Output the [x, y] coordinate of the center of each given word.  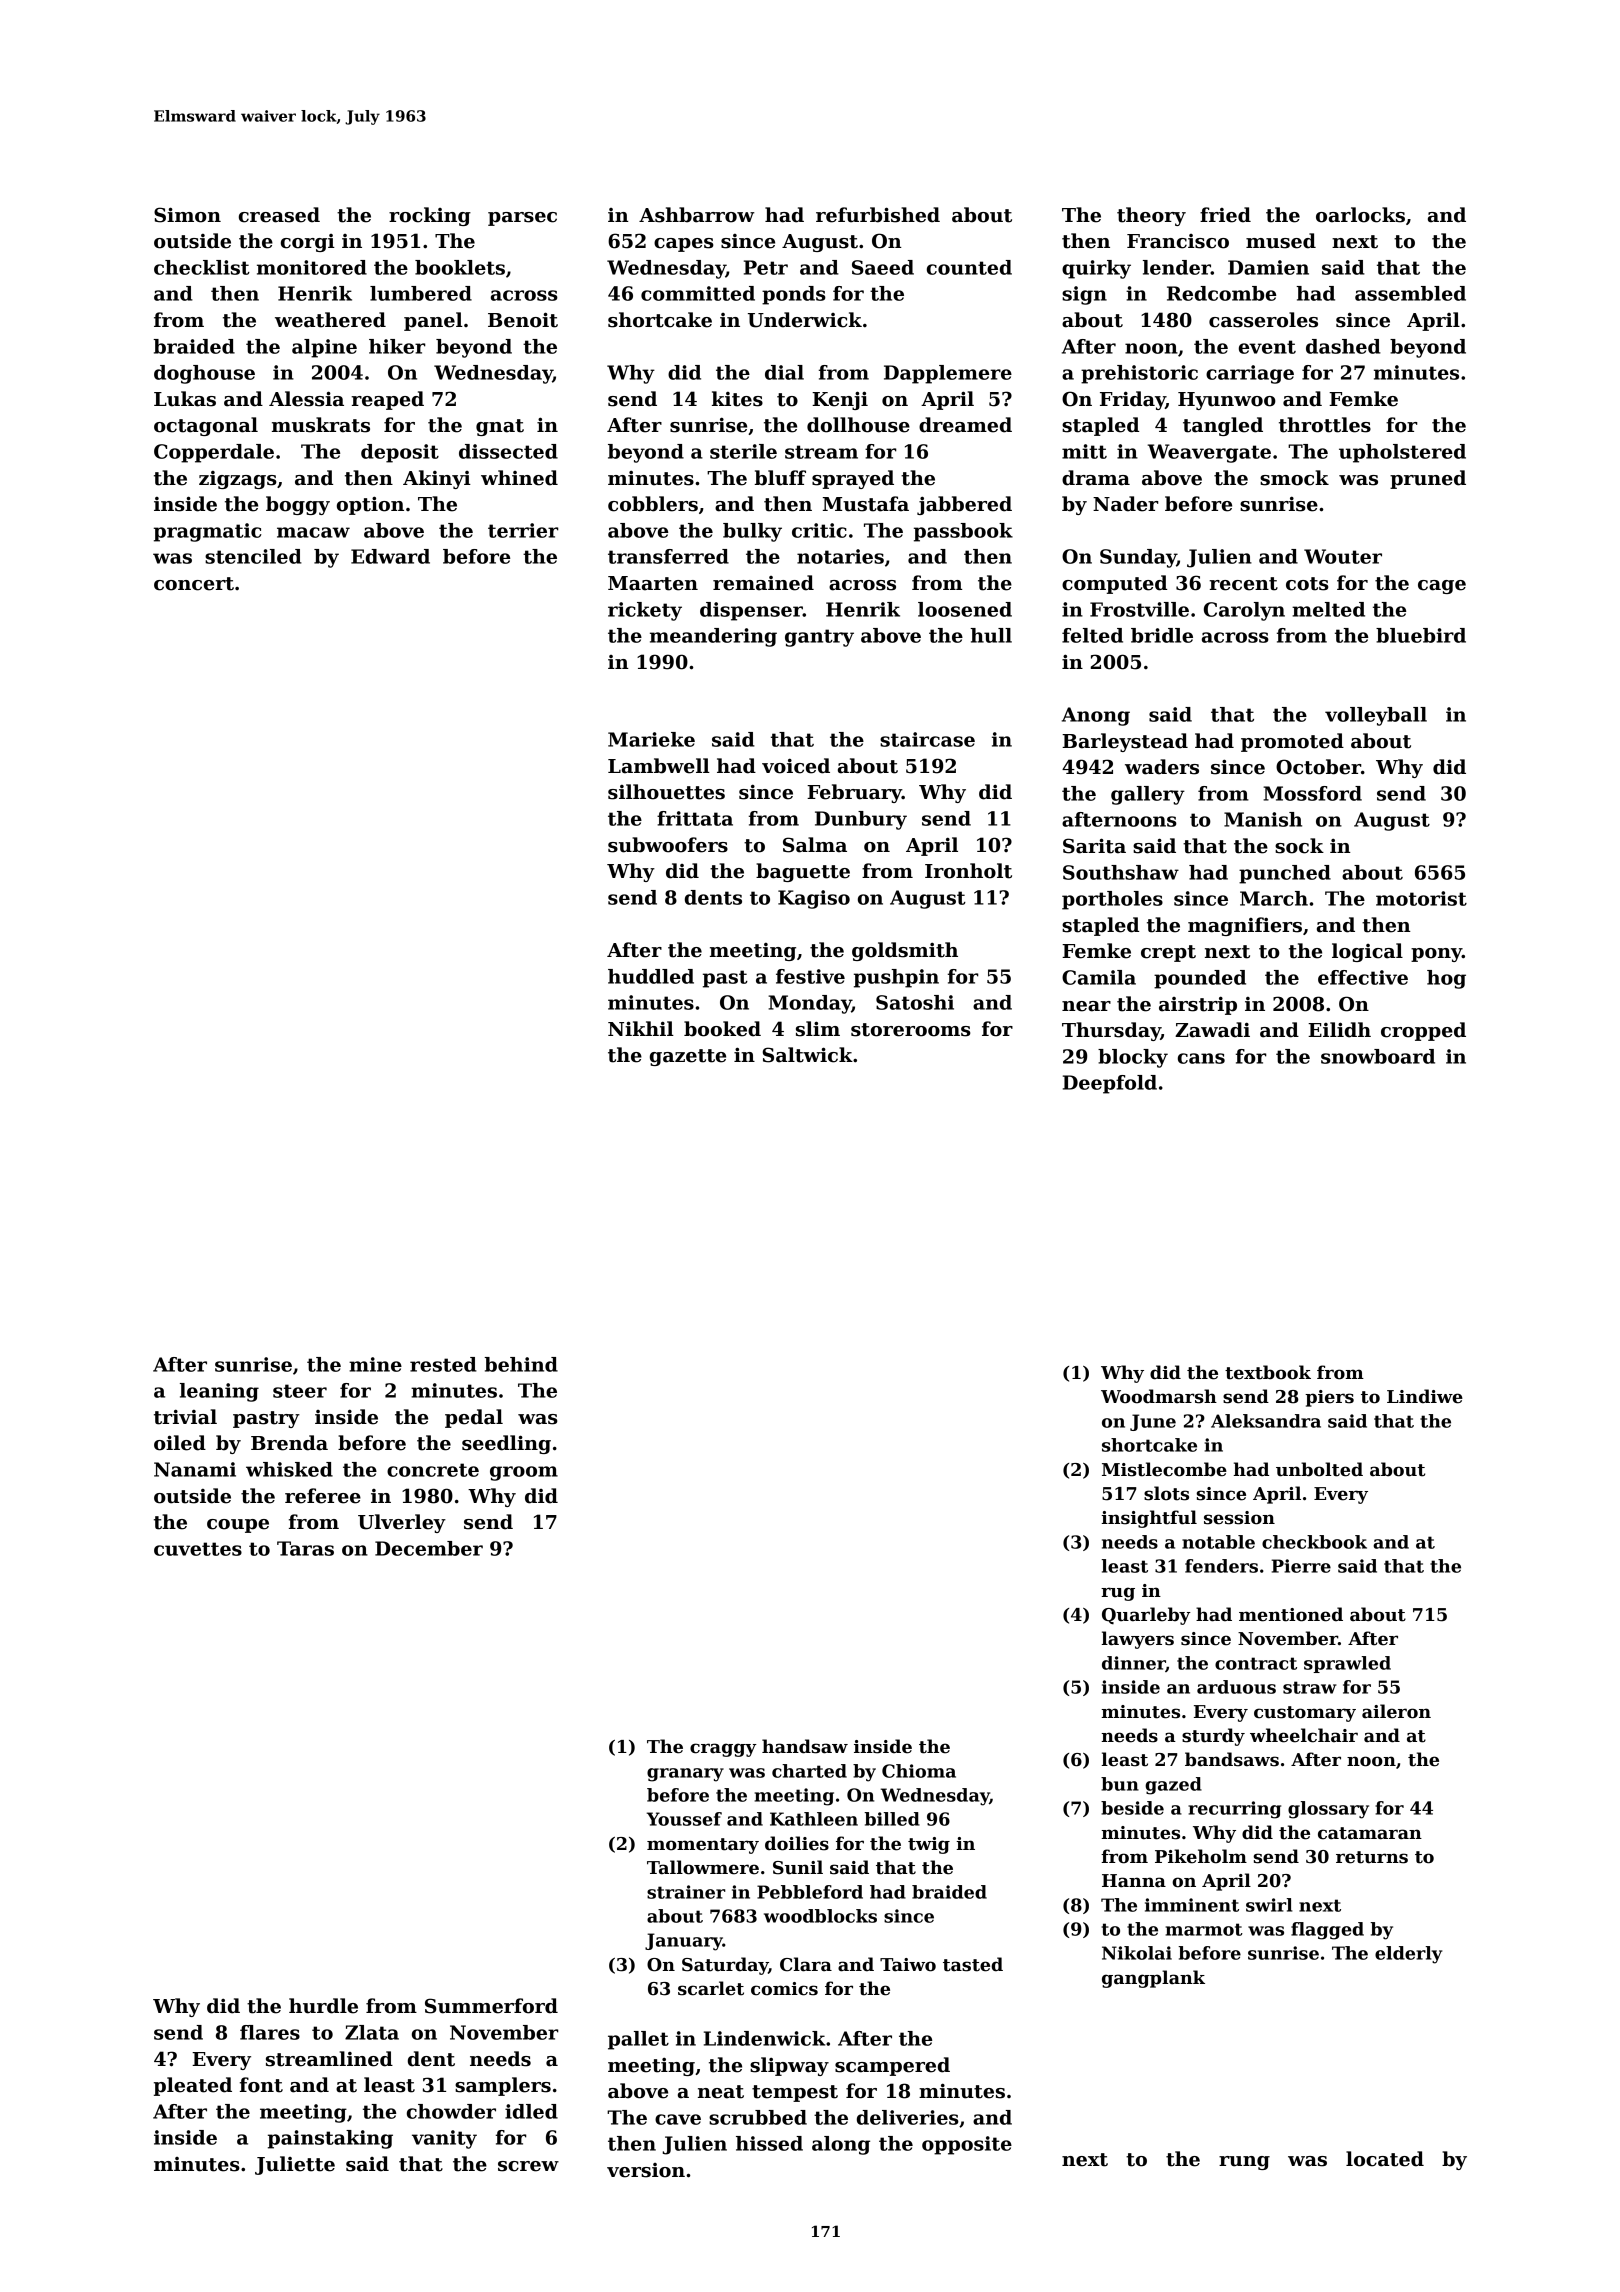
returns [1372, 1857]
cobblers [653, 504]
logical [1367, 952]
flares [270, 2032]
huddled [651, 976]
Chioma [919, 1771]
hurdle [323, 2006]
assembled [1410, 293]
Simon [187, 215]
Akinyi [437, 479]
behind [521, 1364]
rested [443, 1364]
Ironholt [968, 871]
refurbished [878, 215]
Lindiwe [1425, 1396]
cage [1442, 587]
